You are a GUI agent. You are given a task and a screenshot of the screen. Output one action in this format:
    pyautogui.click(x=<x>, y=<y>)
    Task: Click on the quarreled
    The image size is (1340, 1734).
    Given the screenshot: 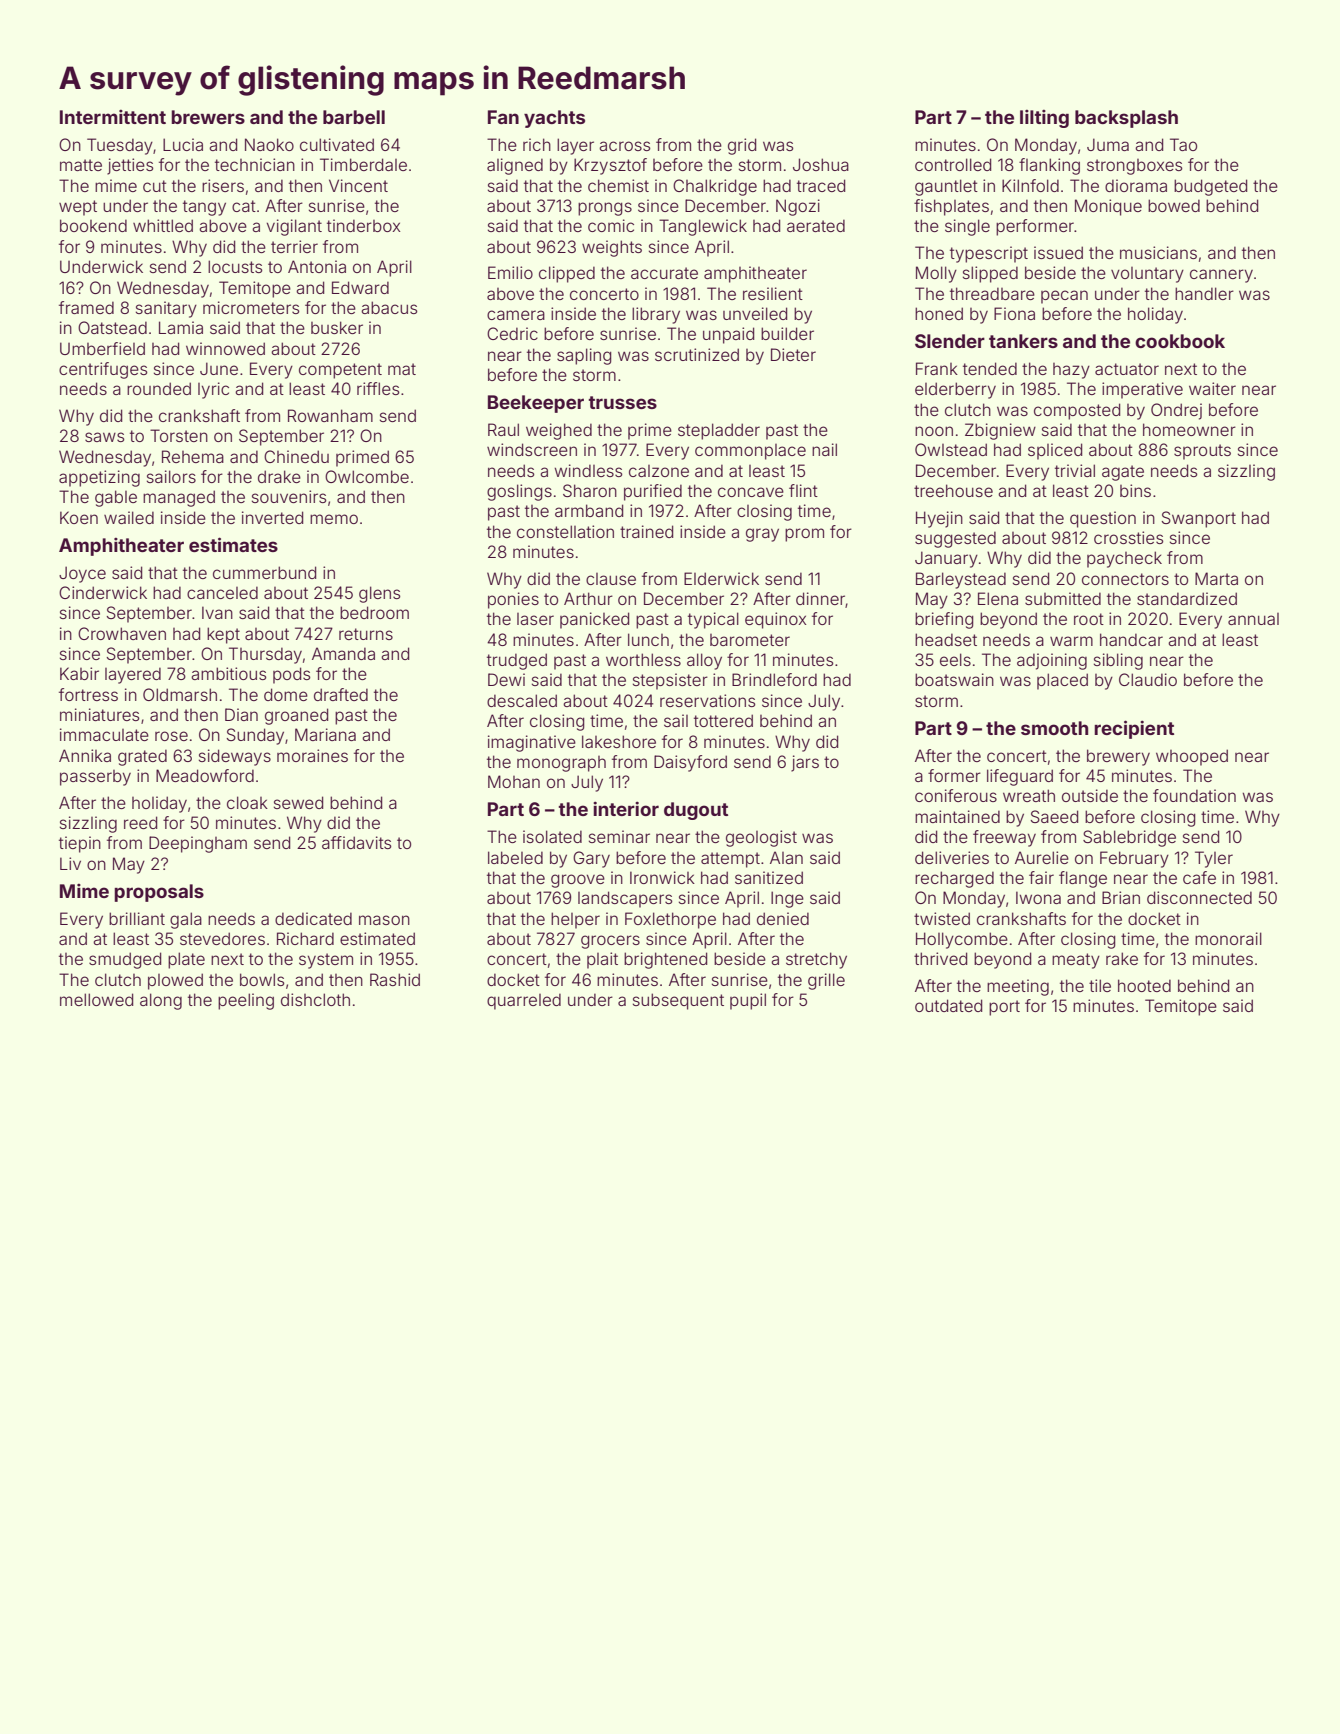 What is the action you would take?
    pyautogui.click(x=524, y=1001)
